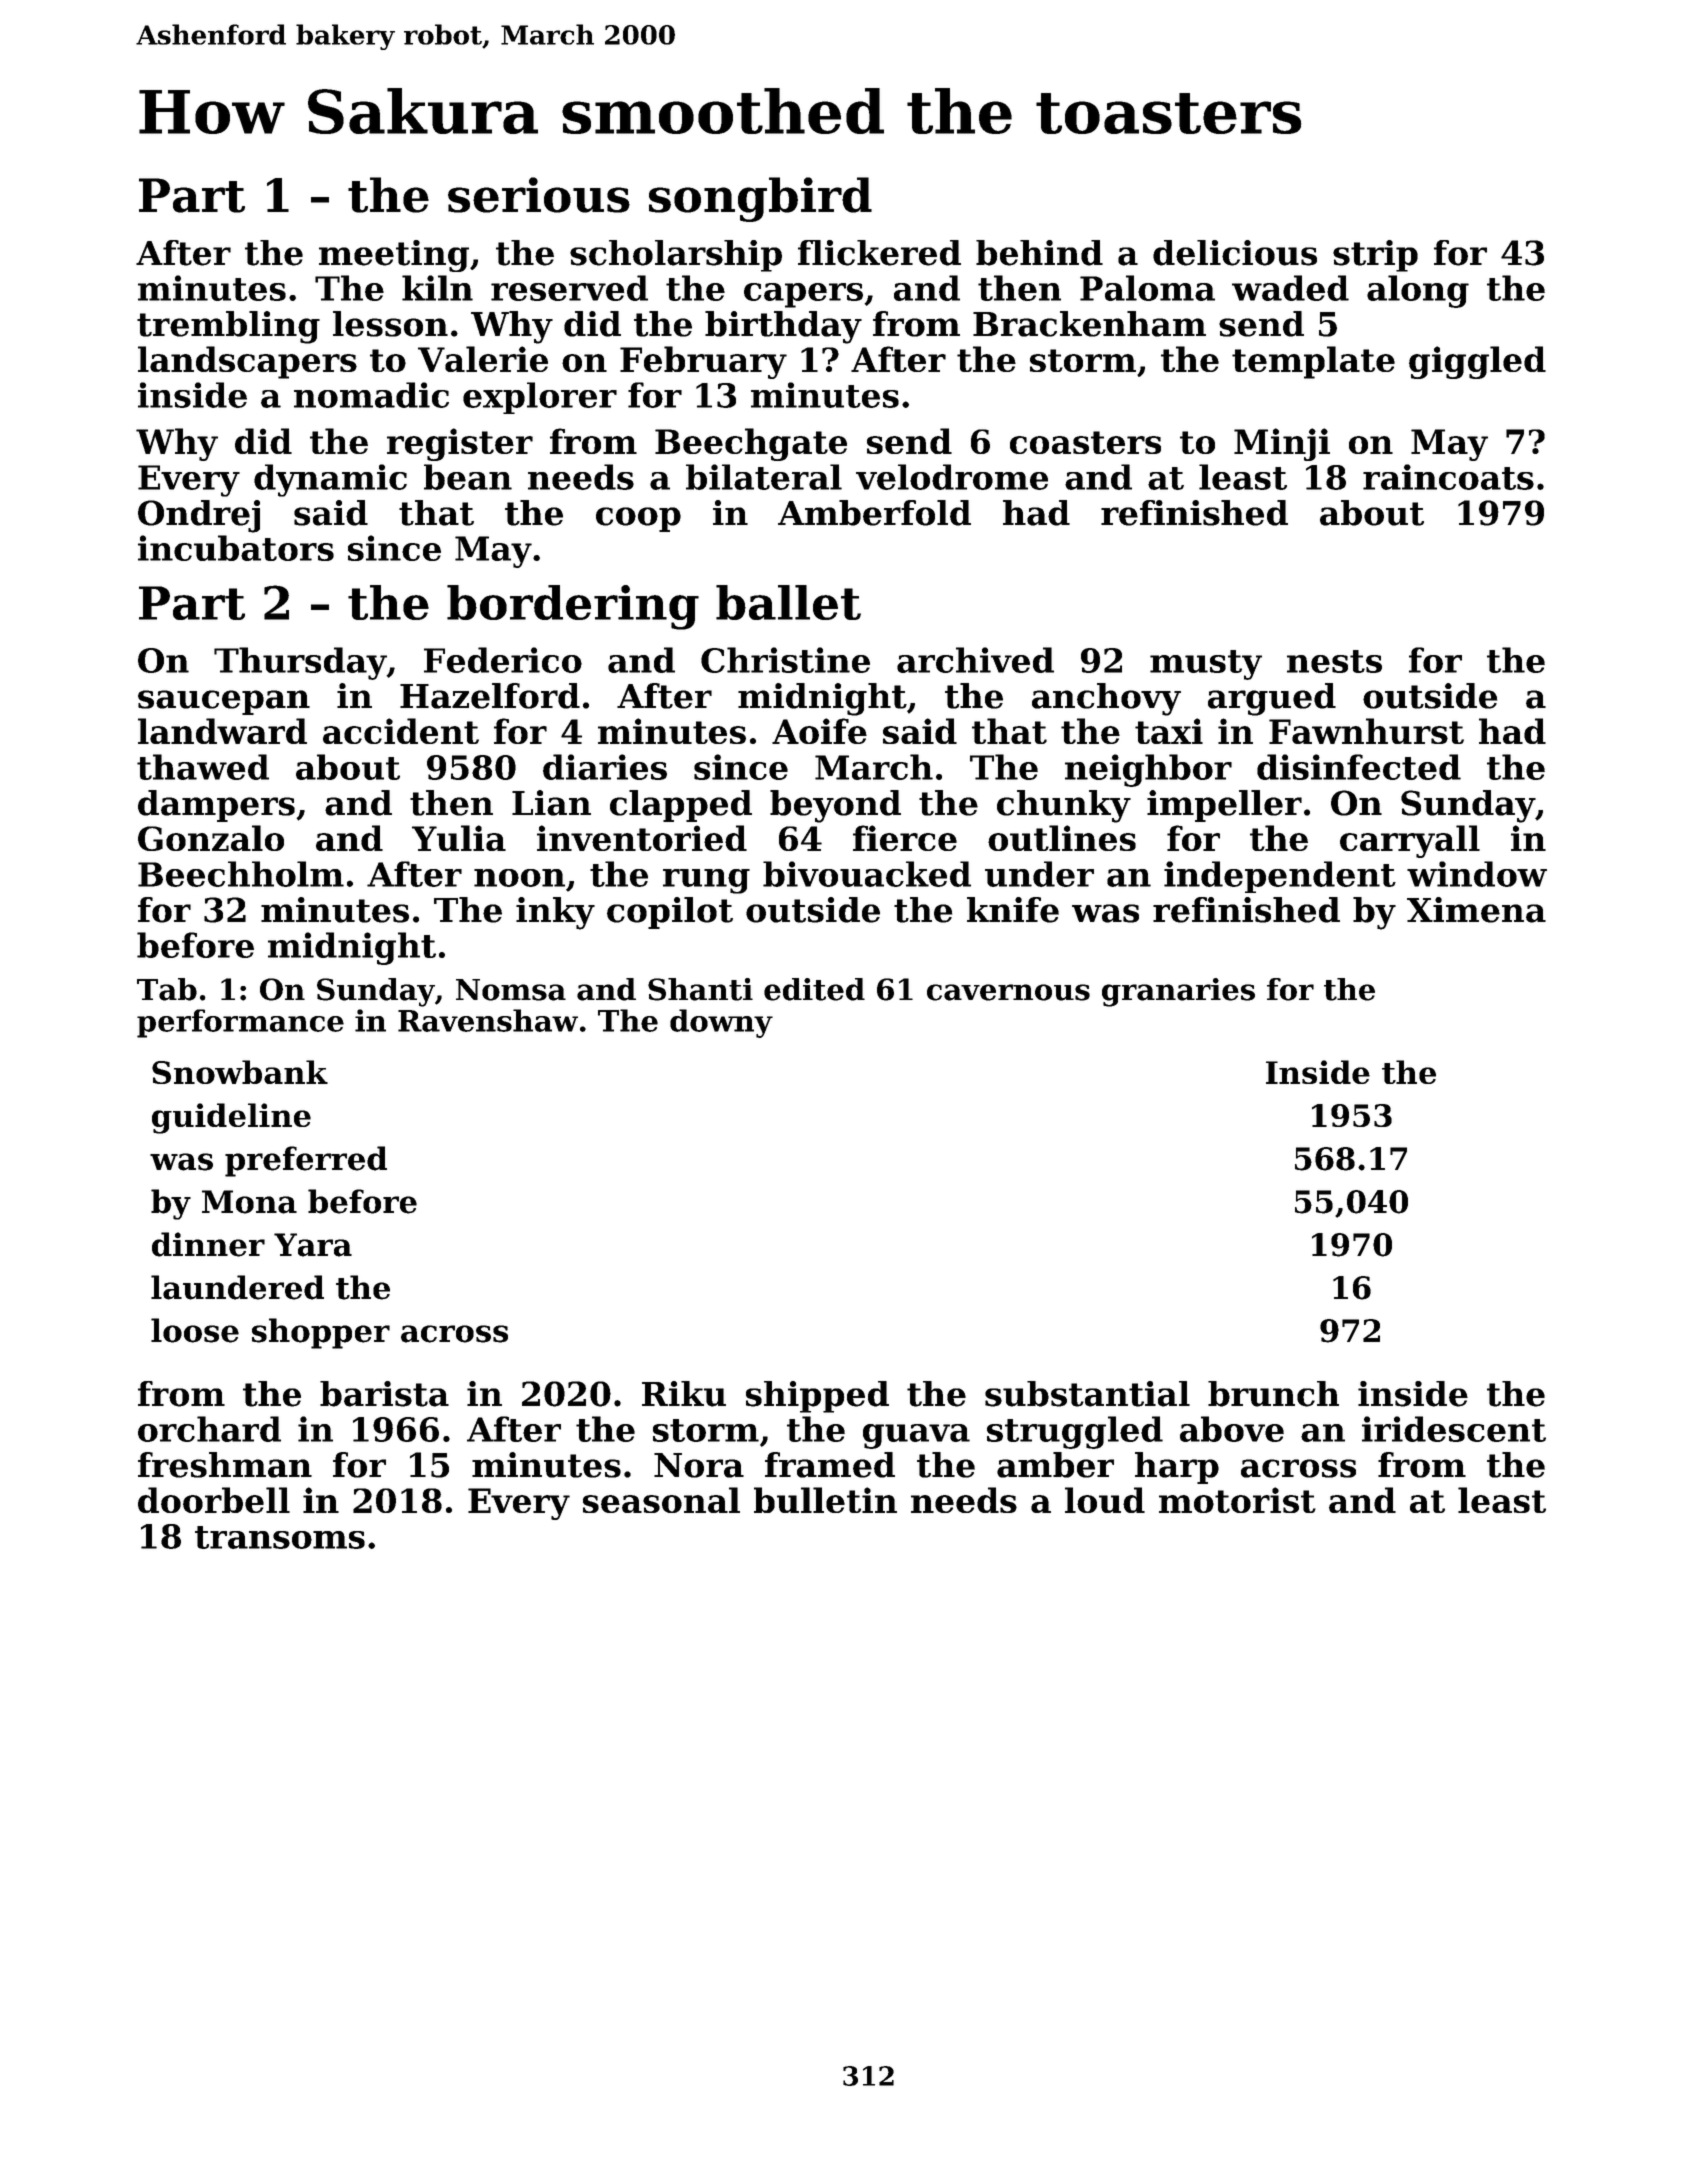 The height and width of the document is (2178, 1683). What do you see at coordinates (1334, 661) in the document?
I see `nests` at bounding box center [1334, 661].
